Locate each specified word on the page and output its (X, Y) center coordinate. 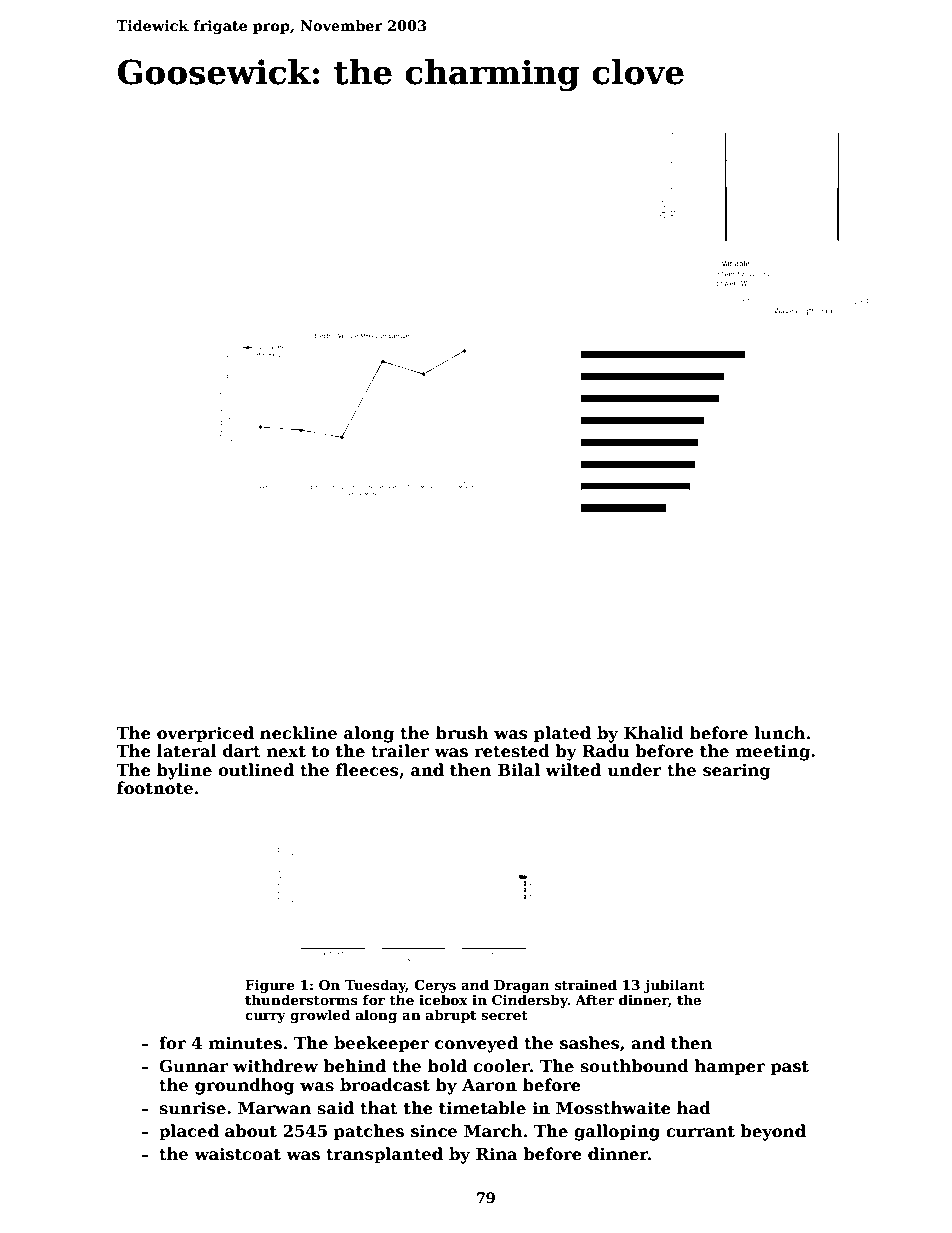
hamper (730, 1067)
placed (189, 1132)
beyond (773, 1132)
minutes (245, 1043)
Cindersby (530, 1001)
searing (736, 772)
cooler (501, 1066)
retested (512, 751)
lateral (187, 751)
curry (265, 1018)
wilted (573, 770)
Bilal (519, 769)
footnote (155, 788)
